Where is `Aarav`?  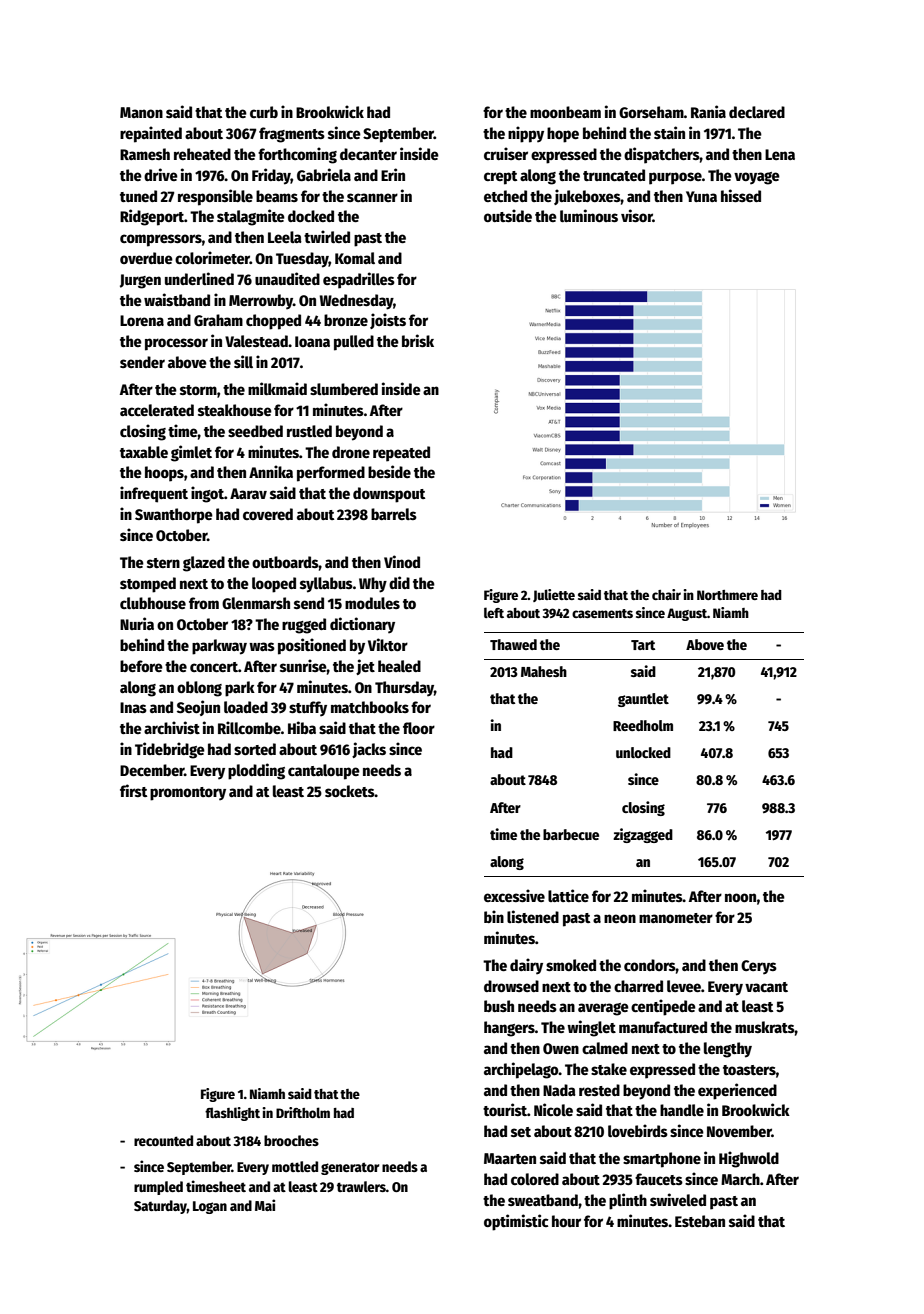 Aarav is located at coordinates (248, 493).
